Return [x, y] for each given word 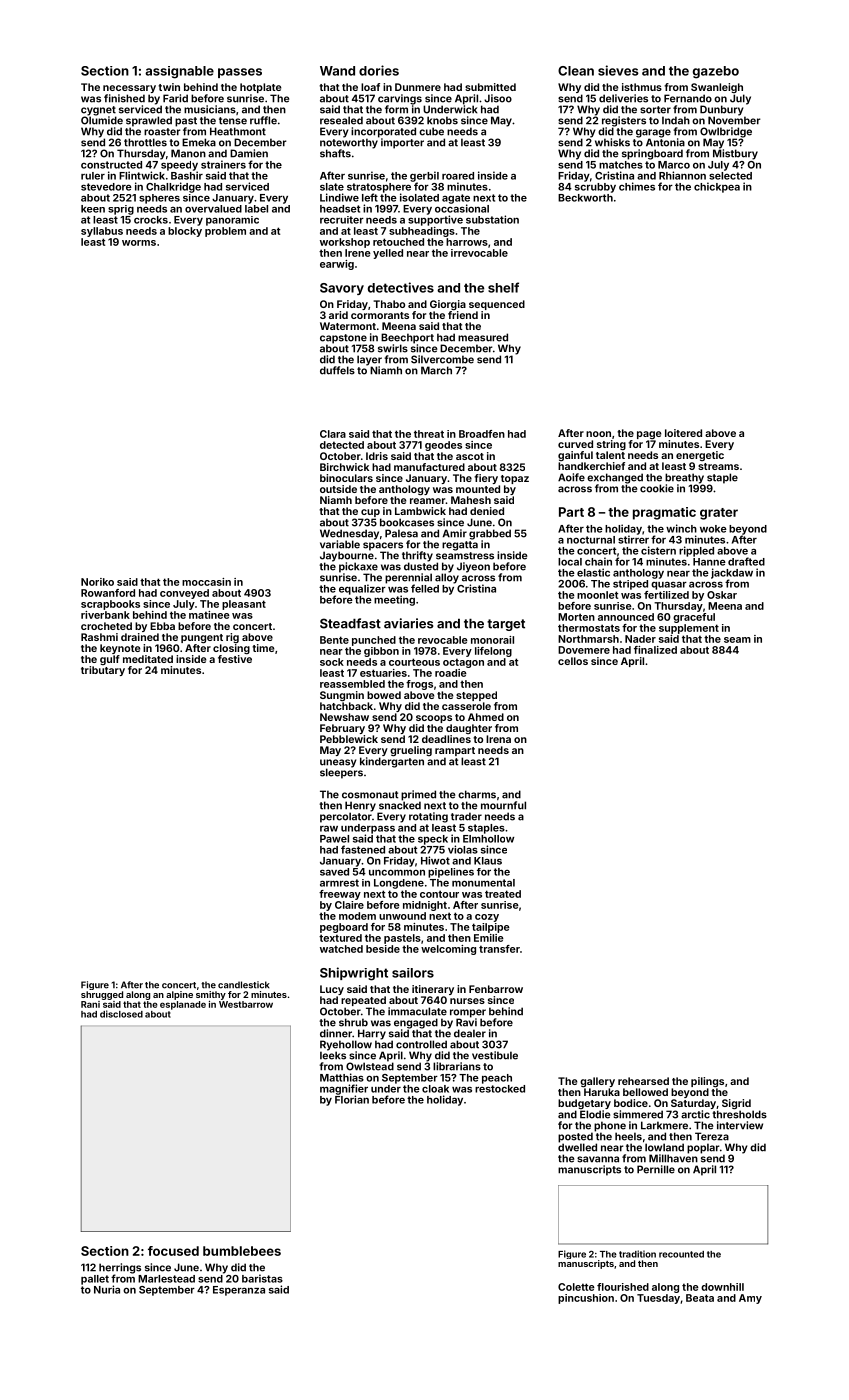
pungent [202, 638]
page [649, 435]
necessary [129, 89]
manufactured [429, 467]
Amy [750, 1299]
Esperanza [239, 1291]
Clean [576, 71]
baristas [262, 1278]
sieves [618, 70]
